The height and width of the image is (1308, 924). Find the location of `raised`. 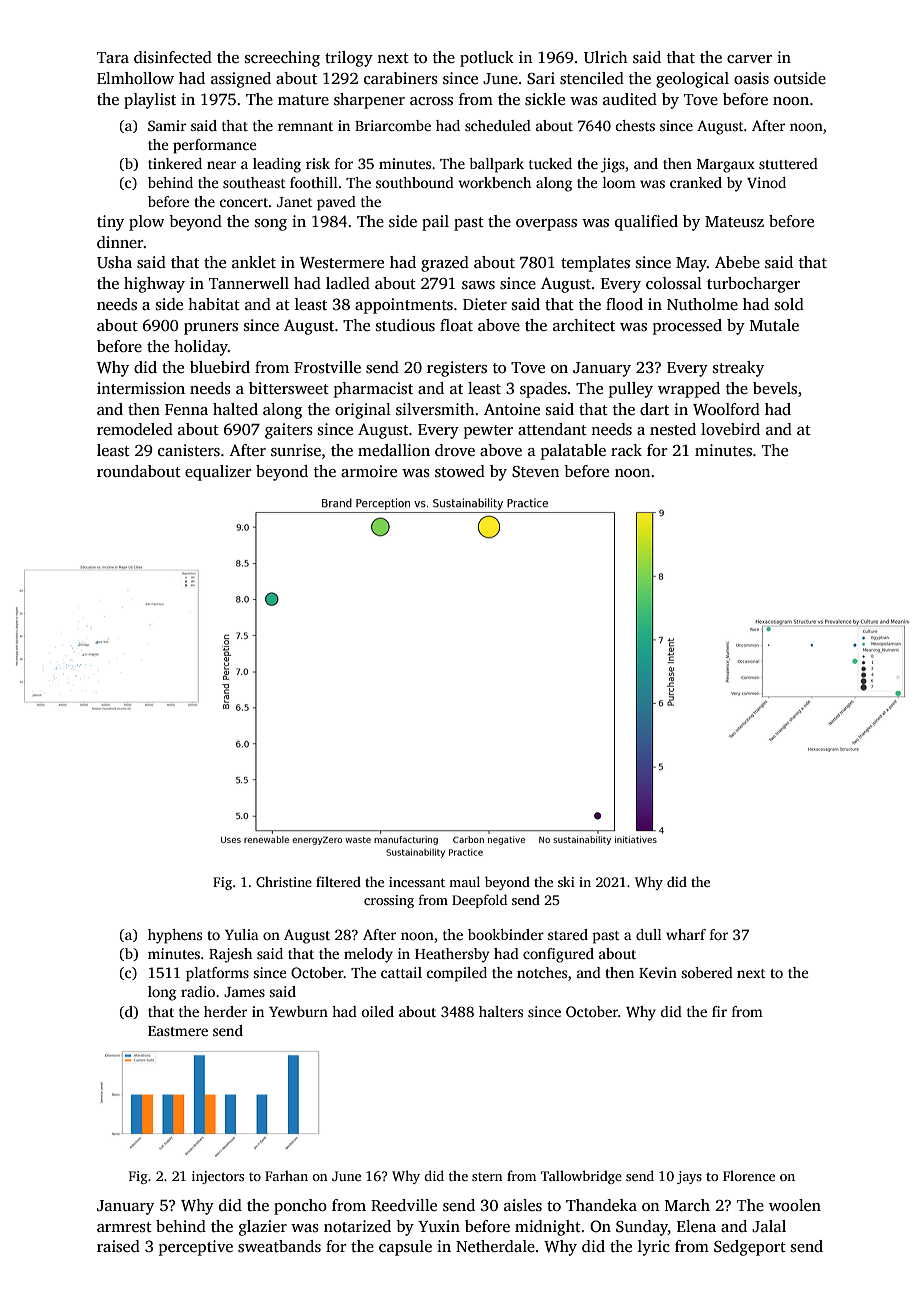

raised is located at coordinates (118, 1246).
